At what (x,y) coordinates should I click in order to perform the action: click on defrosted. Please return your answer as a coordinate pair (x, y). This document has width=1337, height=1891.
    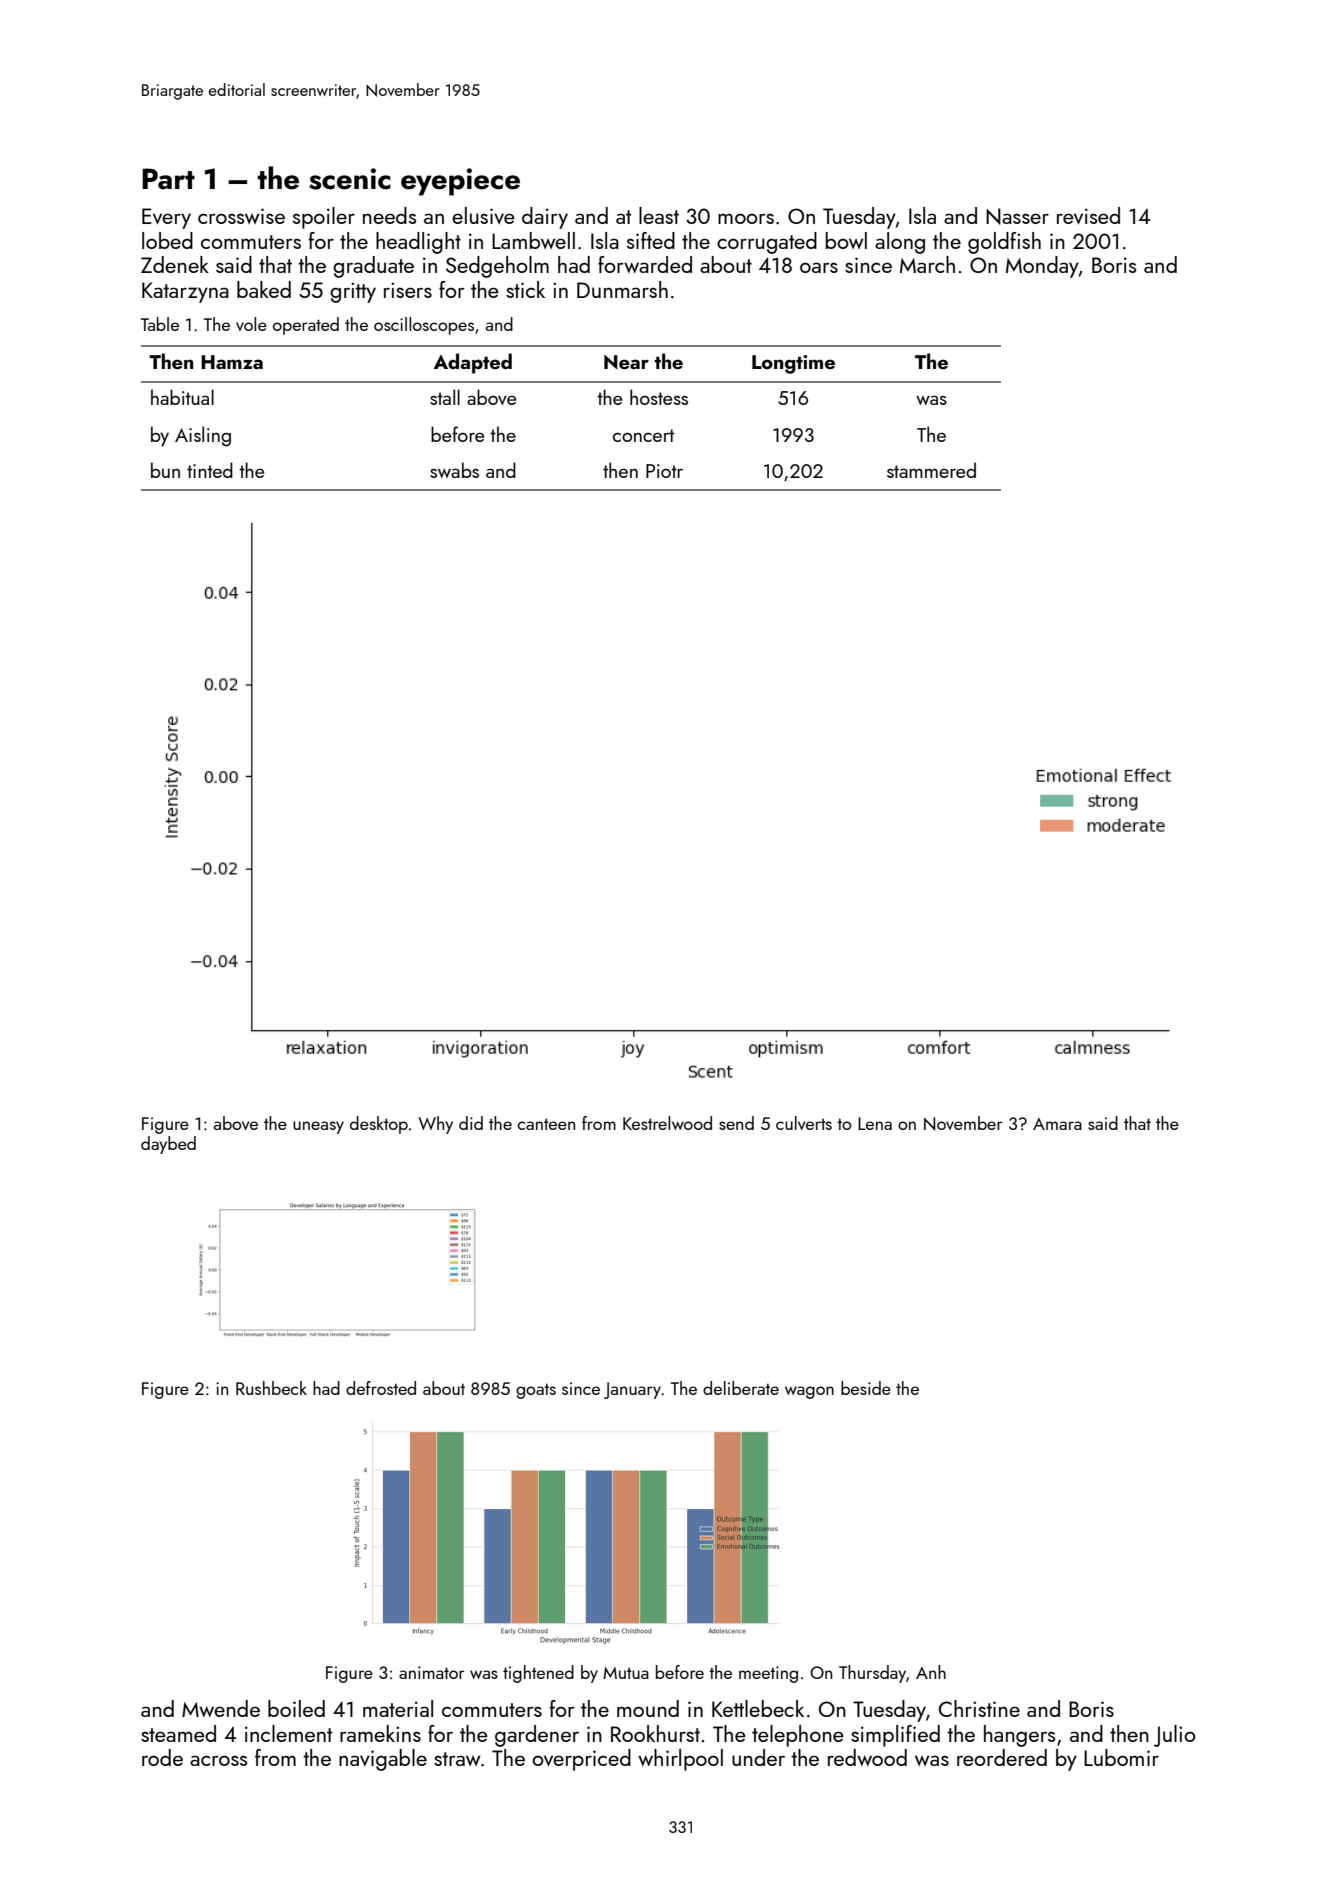
    Looking at the image, I should click on (381, 1388).
